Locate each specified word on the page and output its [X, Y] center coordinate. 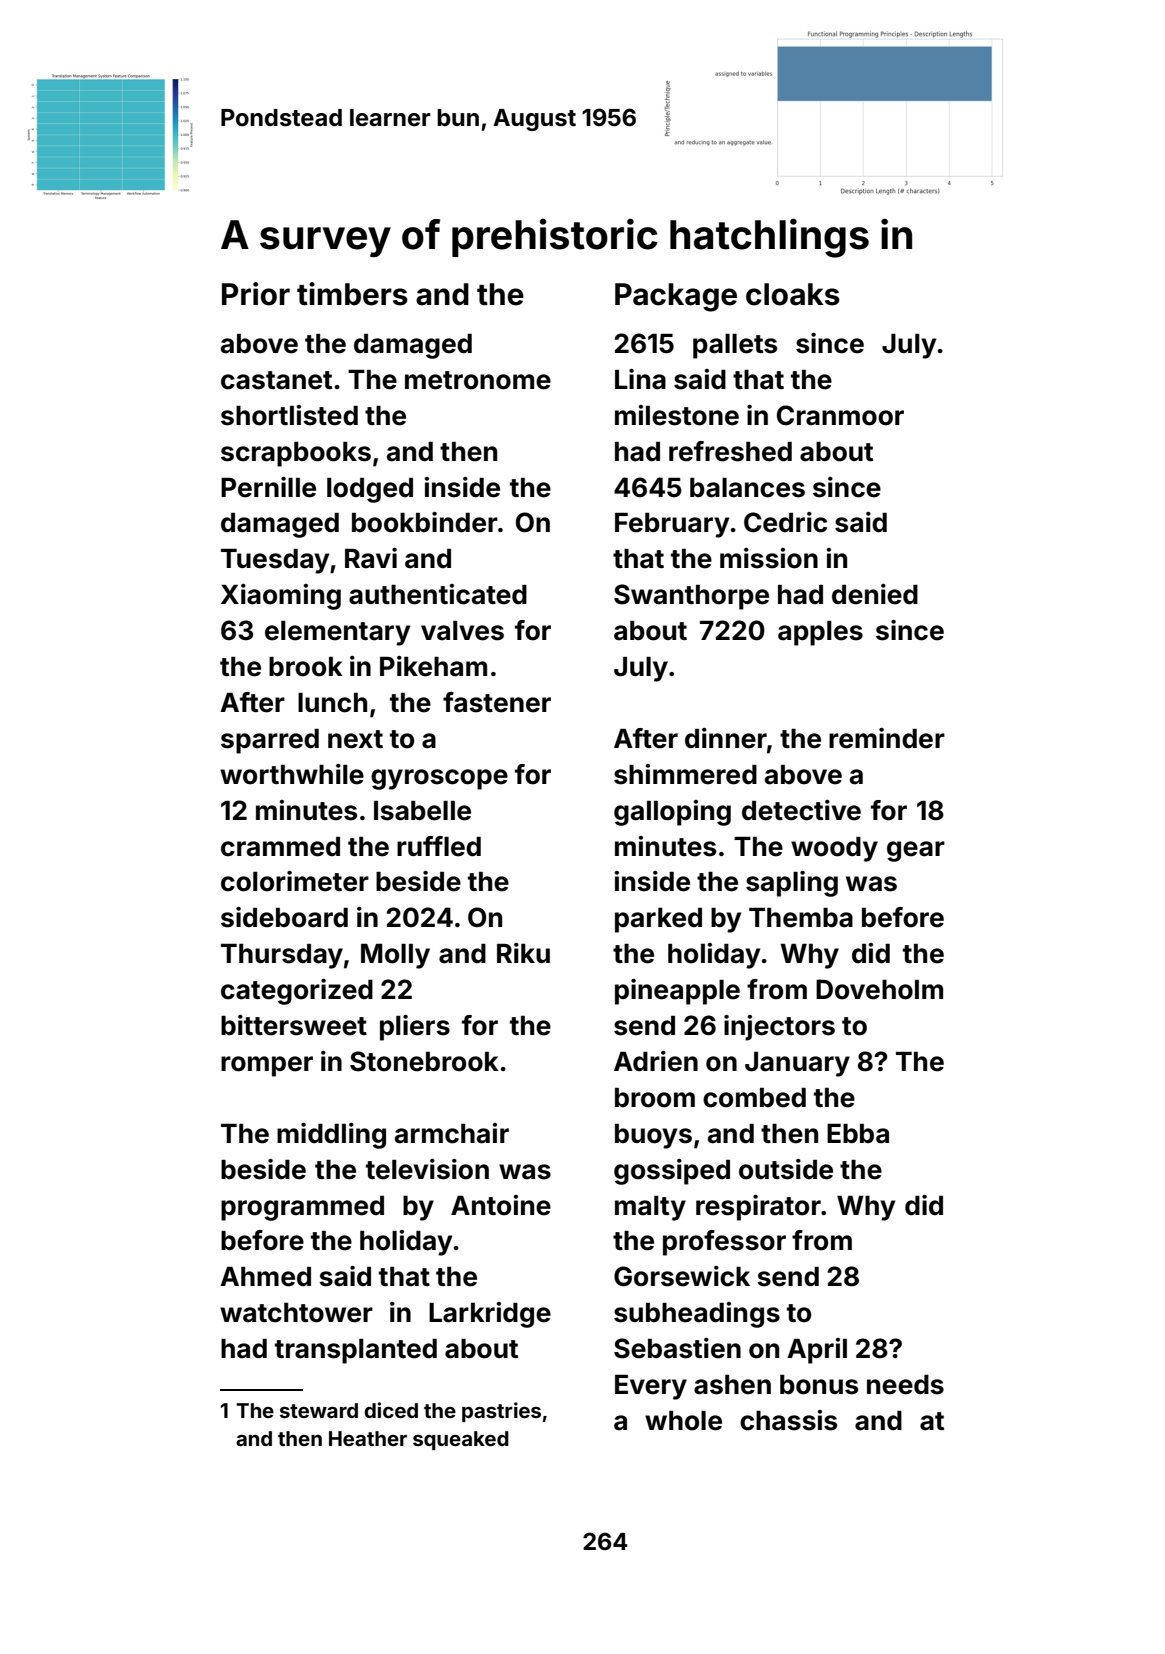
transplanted [356, 1351]
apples [820, 633]
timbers [352, 294]
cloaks [793, 294]
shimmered [685, 774]
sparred [270, 741]
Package [676, 297]
